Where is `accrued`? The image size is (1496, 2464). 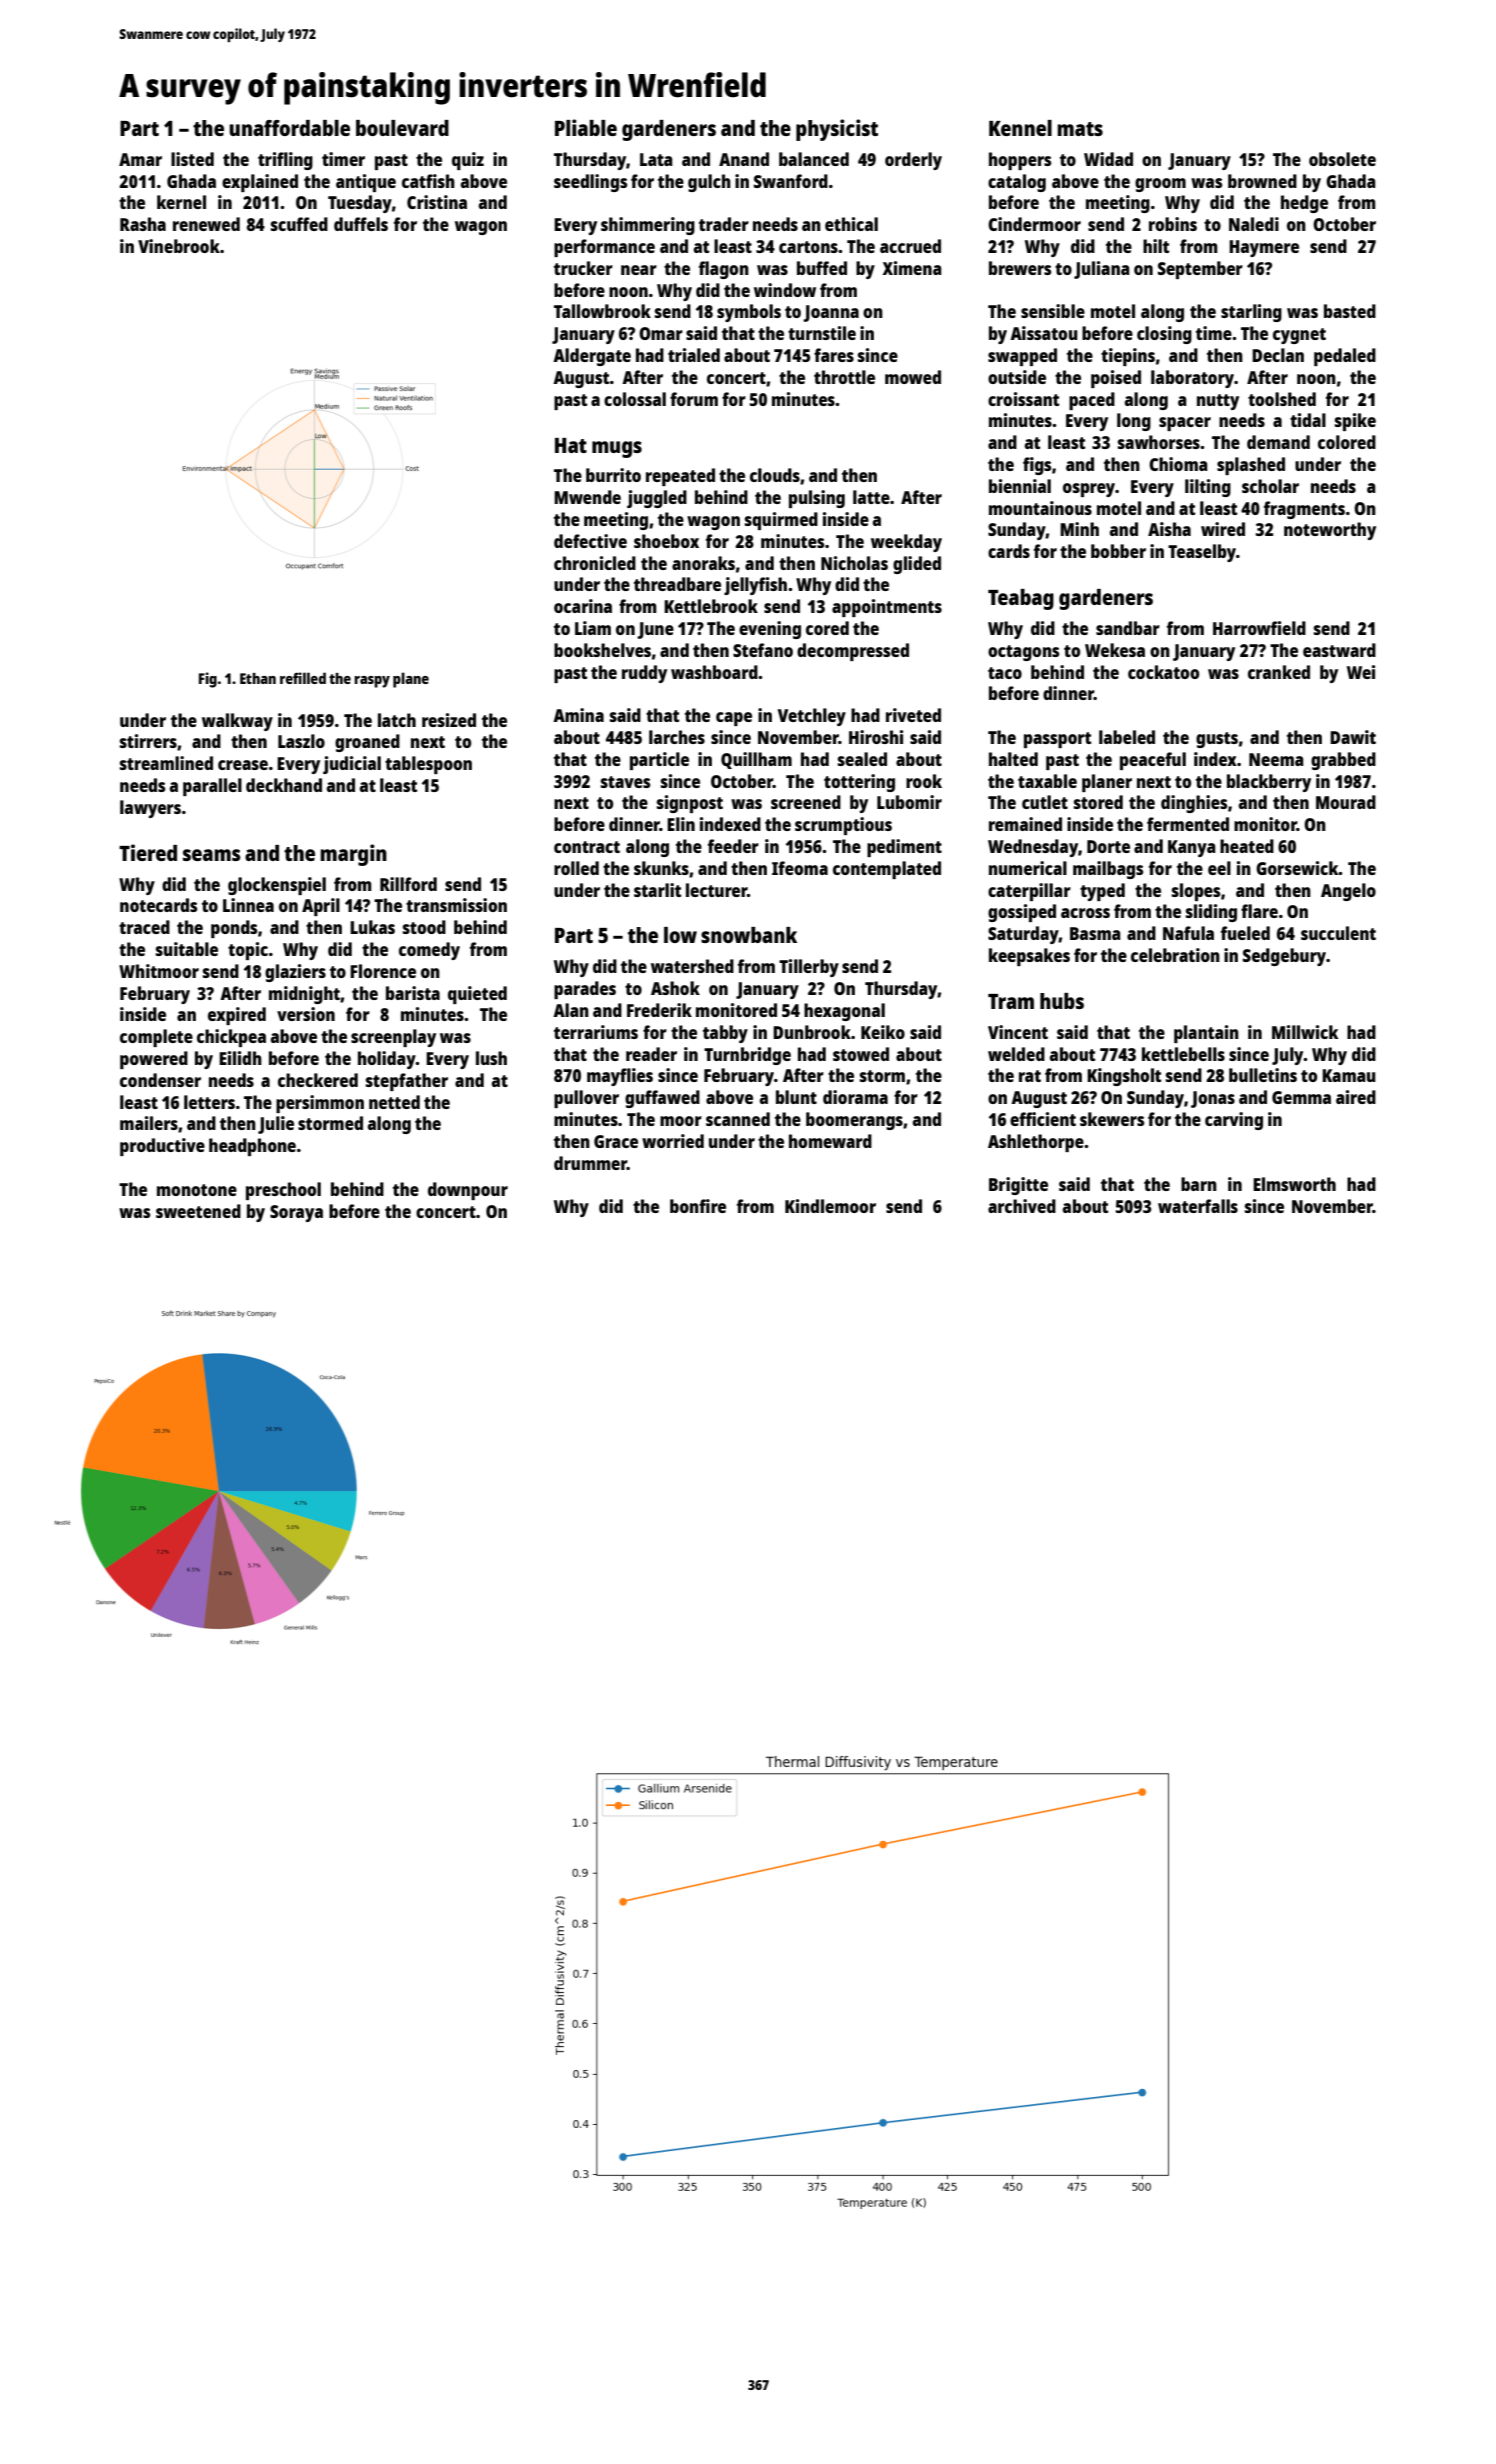 accrued is located at coordinates (910, 246).
